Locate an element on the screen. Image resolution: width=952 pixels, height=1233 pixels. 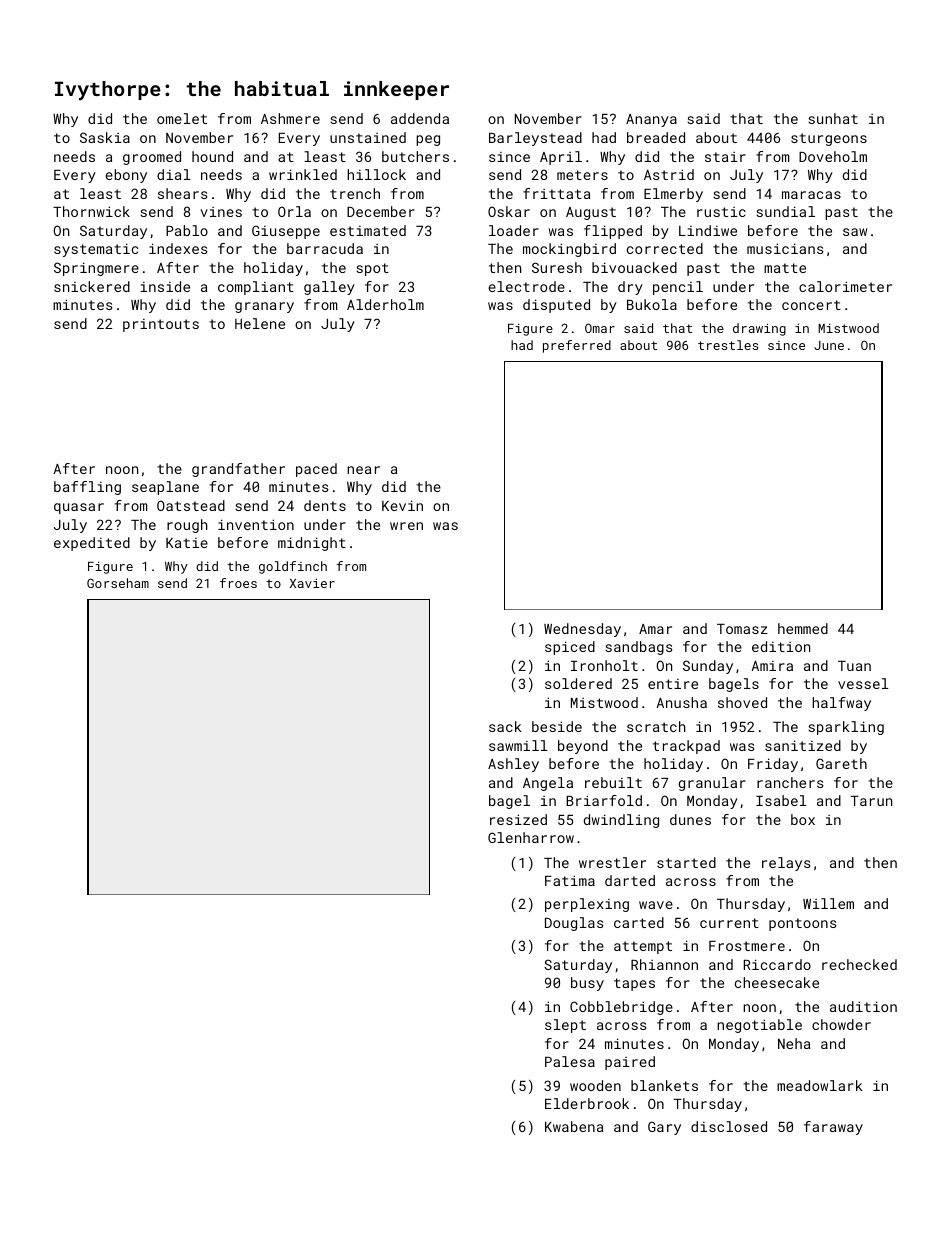
soldered is located at coordinates (578, 683).
